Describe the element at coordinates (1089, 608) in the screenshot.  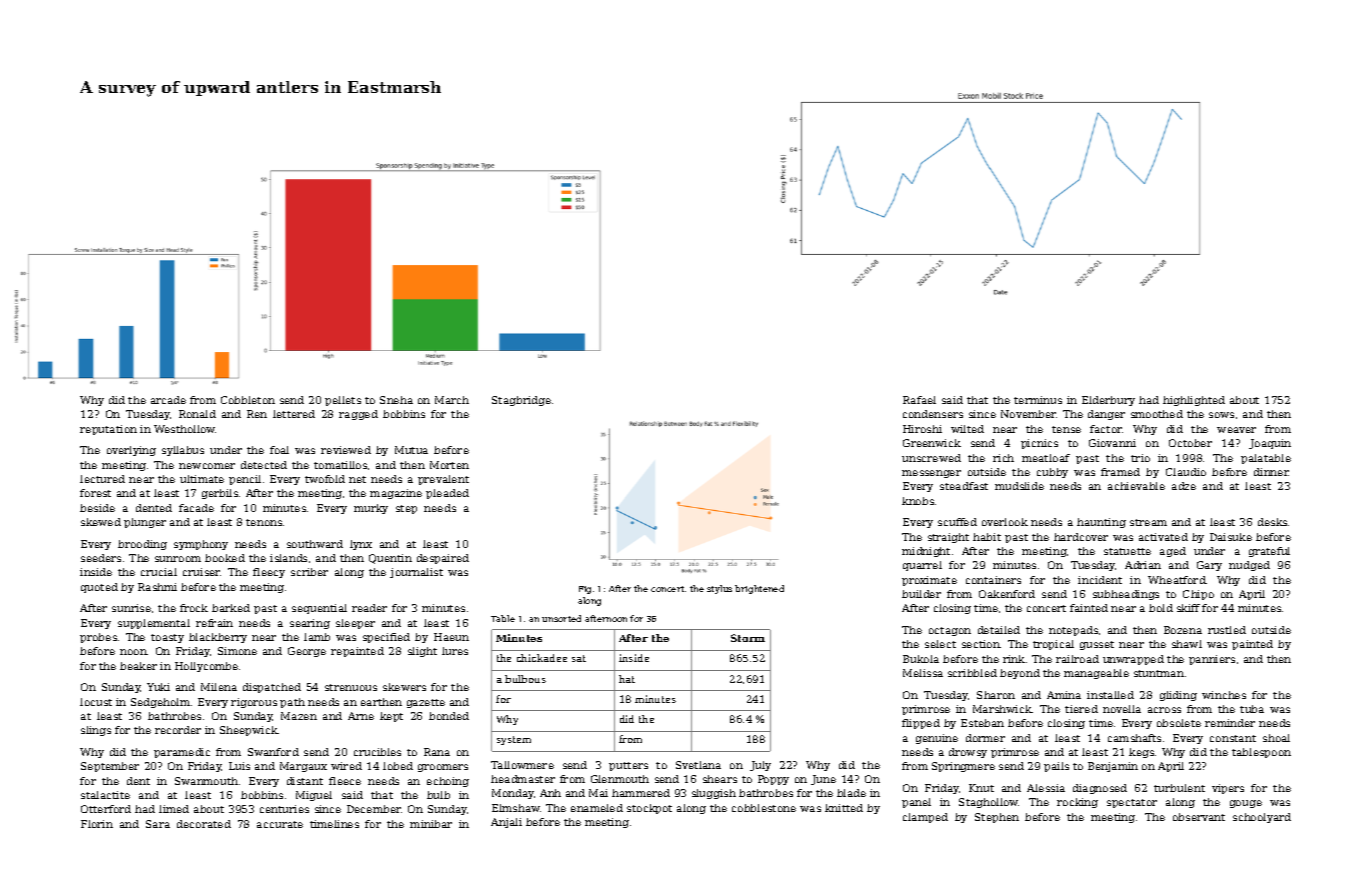
I see `fainted` at that location.
